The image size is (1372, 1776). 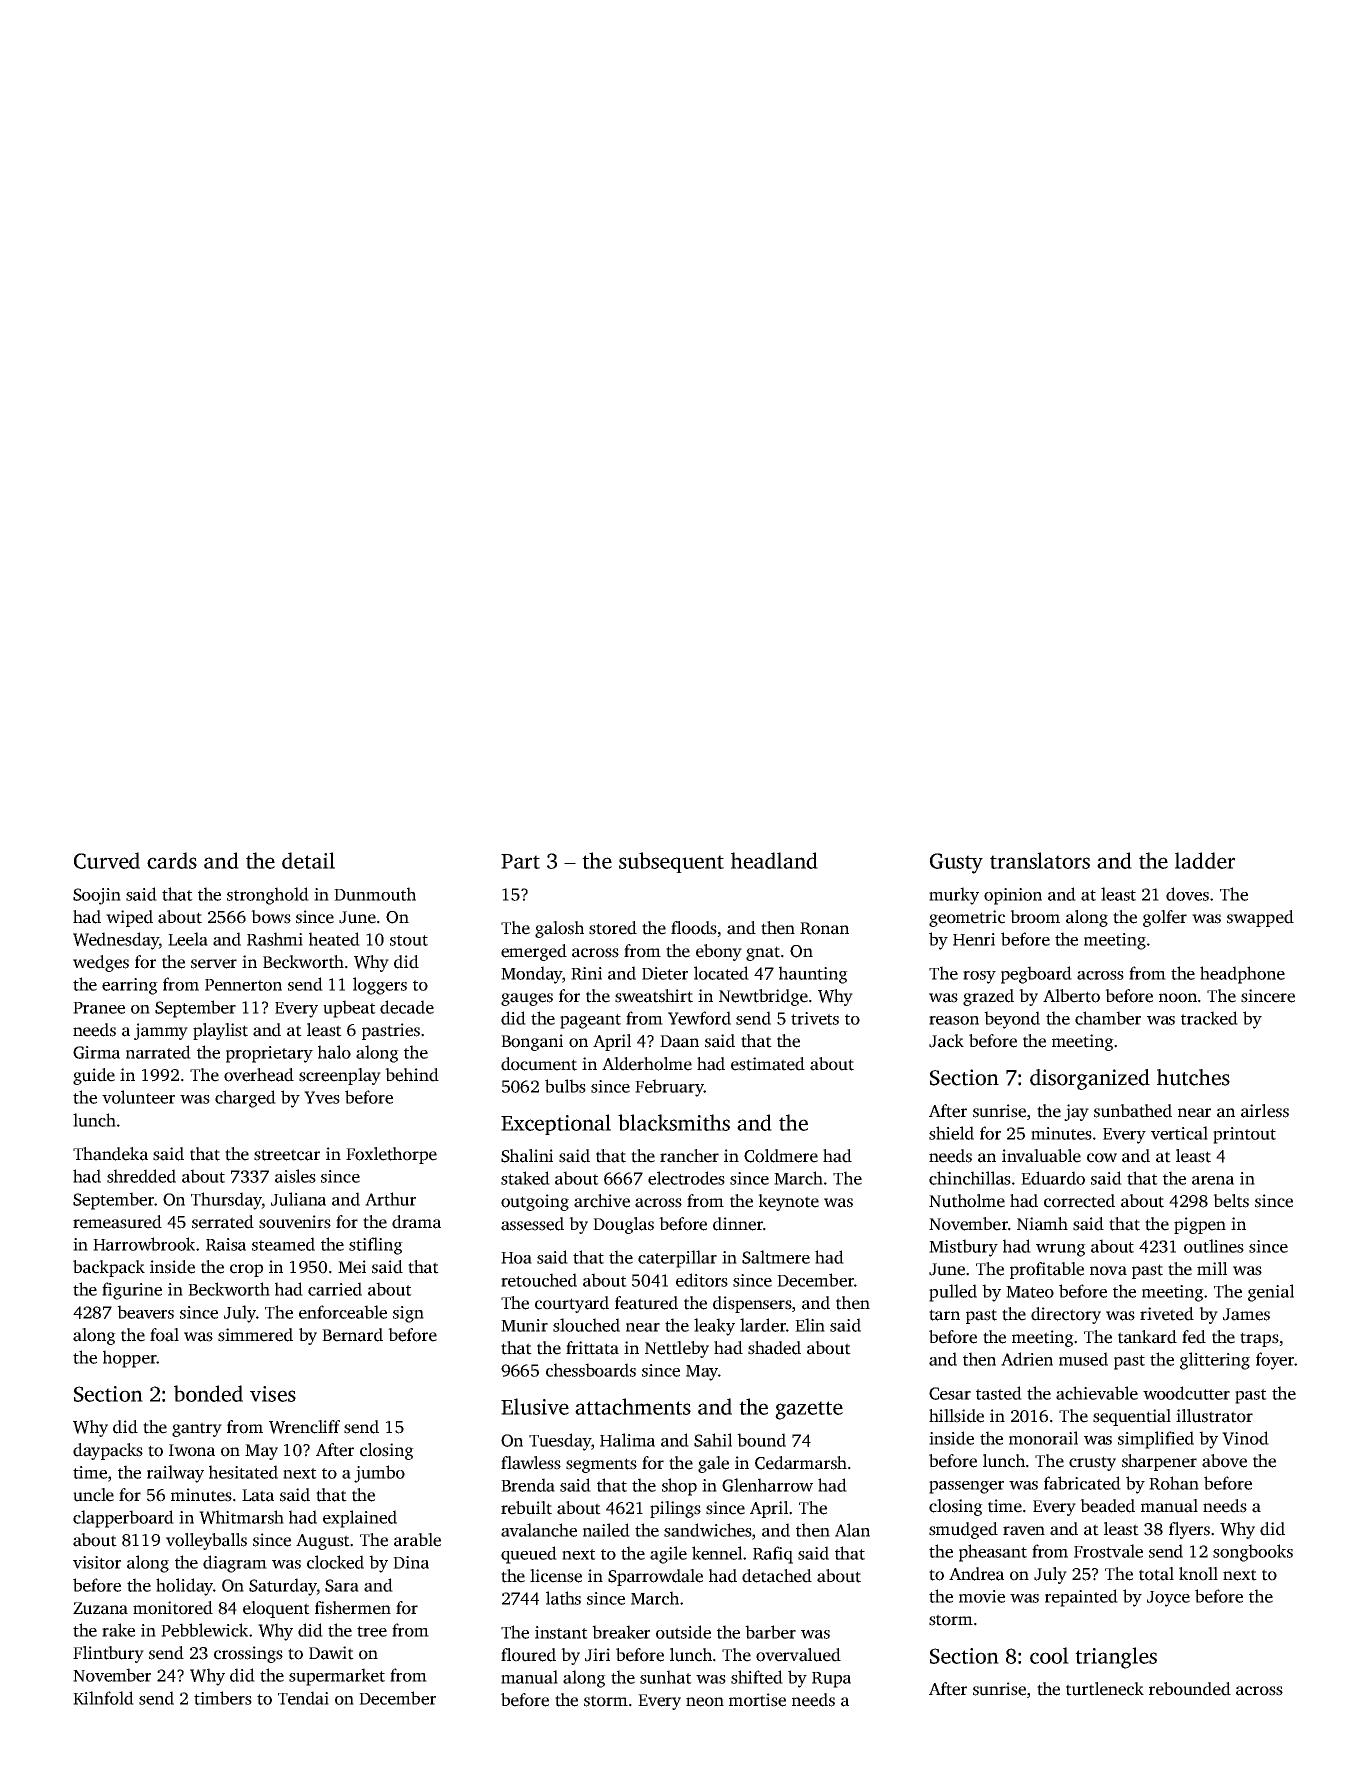 What do you see at coordinates (1260, 918) in the screenshot?
I see `swapped` at bounding box center [1260, 918].
